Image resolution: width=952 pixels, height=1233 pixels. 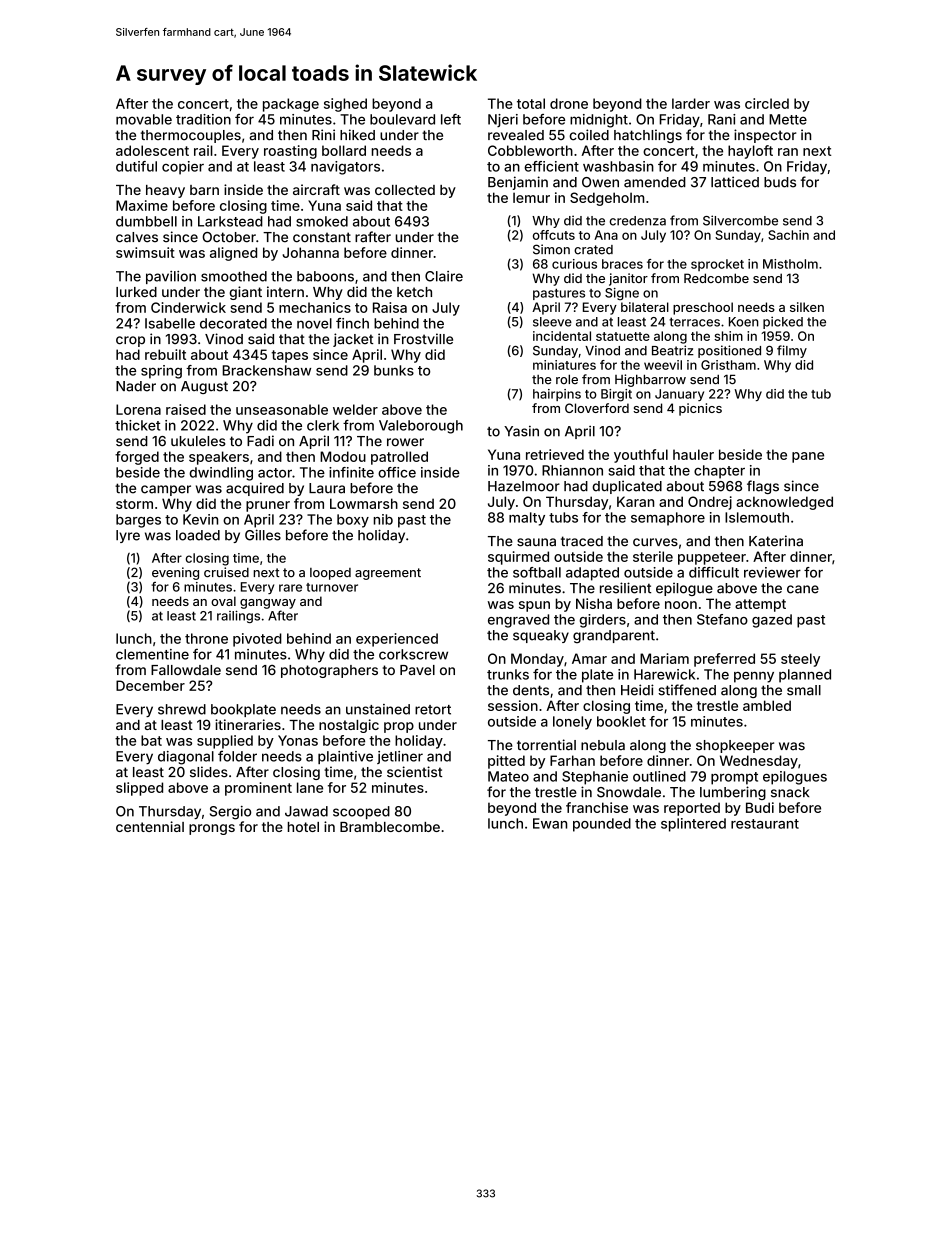 What do you see at coordinates (233, 254) in the screenshot?
I see `aligned` at bounding box center [233, 254].
